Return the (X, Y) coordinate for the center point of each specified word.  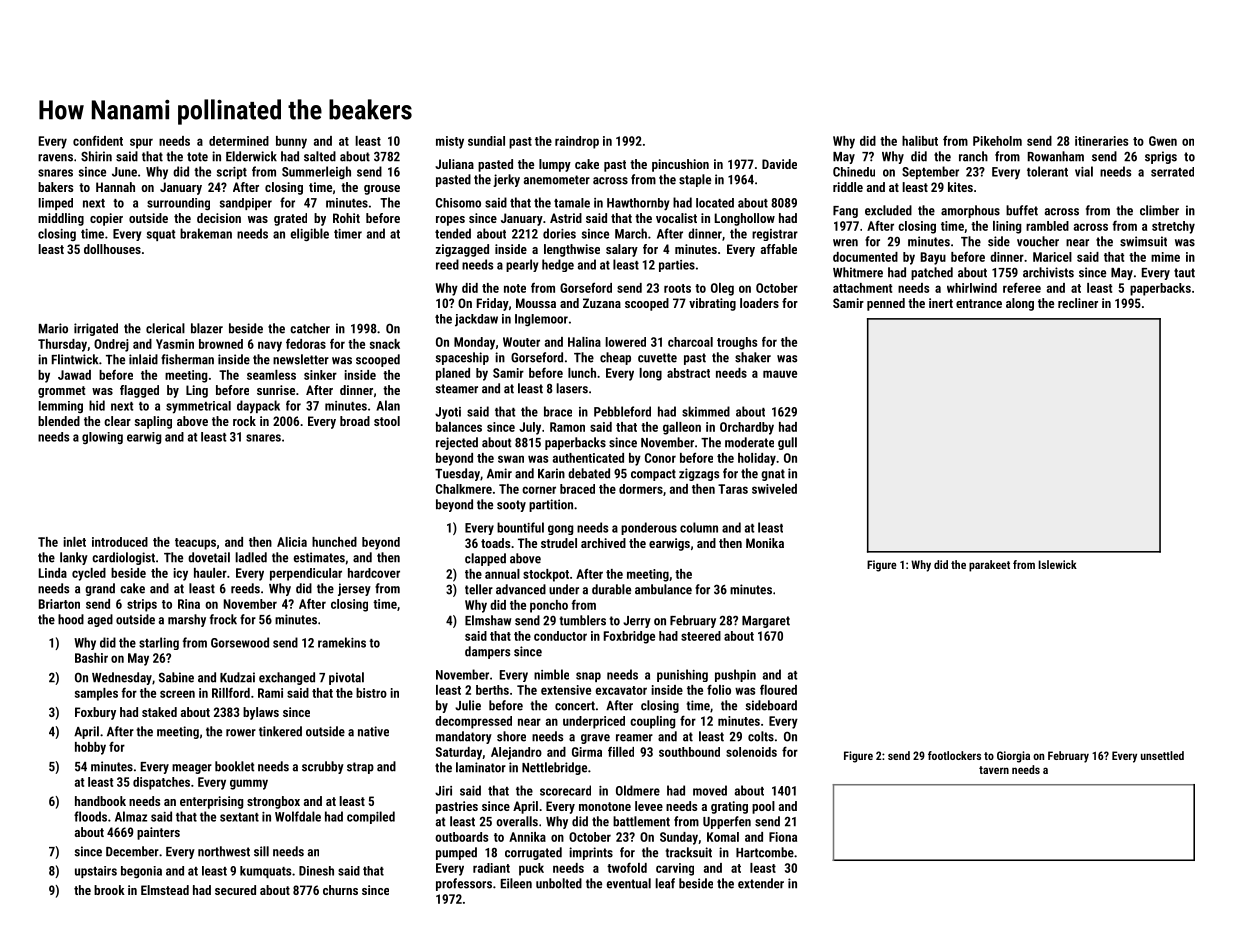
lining (1007, 227)
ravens (55, 158)
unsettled (1162, 755)
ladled (251, 557)
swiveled (774, 489)
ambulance (663, 589)
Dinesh (316, 871)
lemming (60, 407)
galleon (682, 428)
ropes (450, 221)
